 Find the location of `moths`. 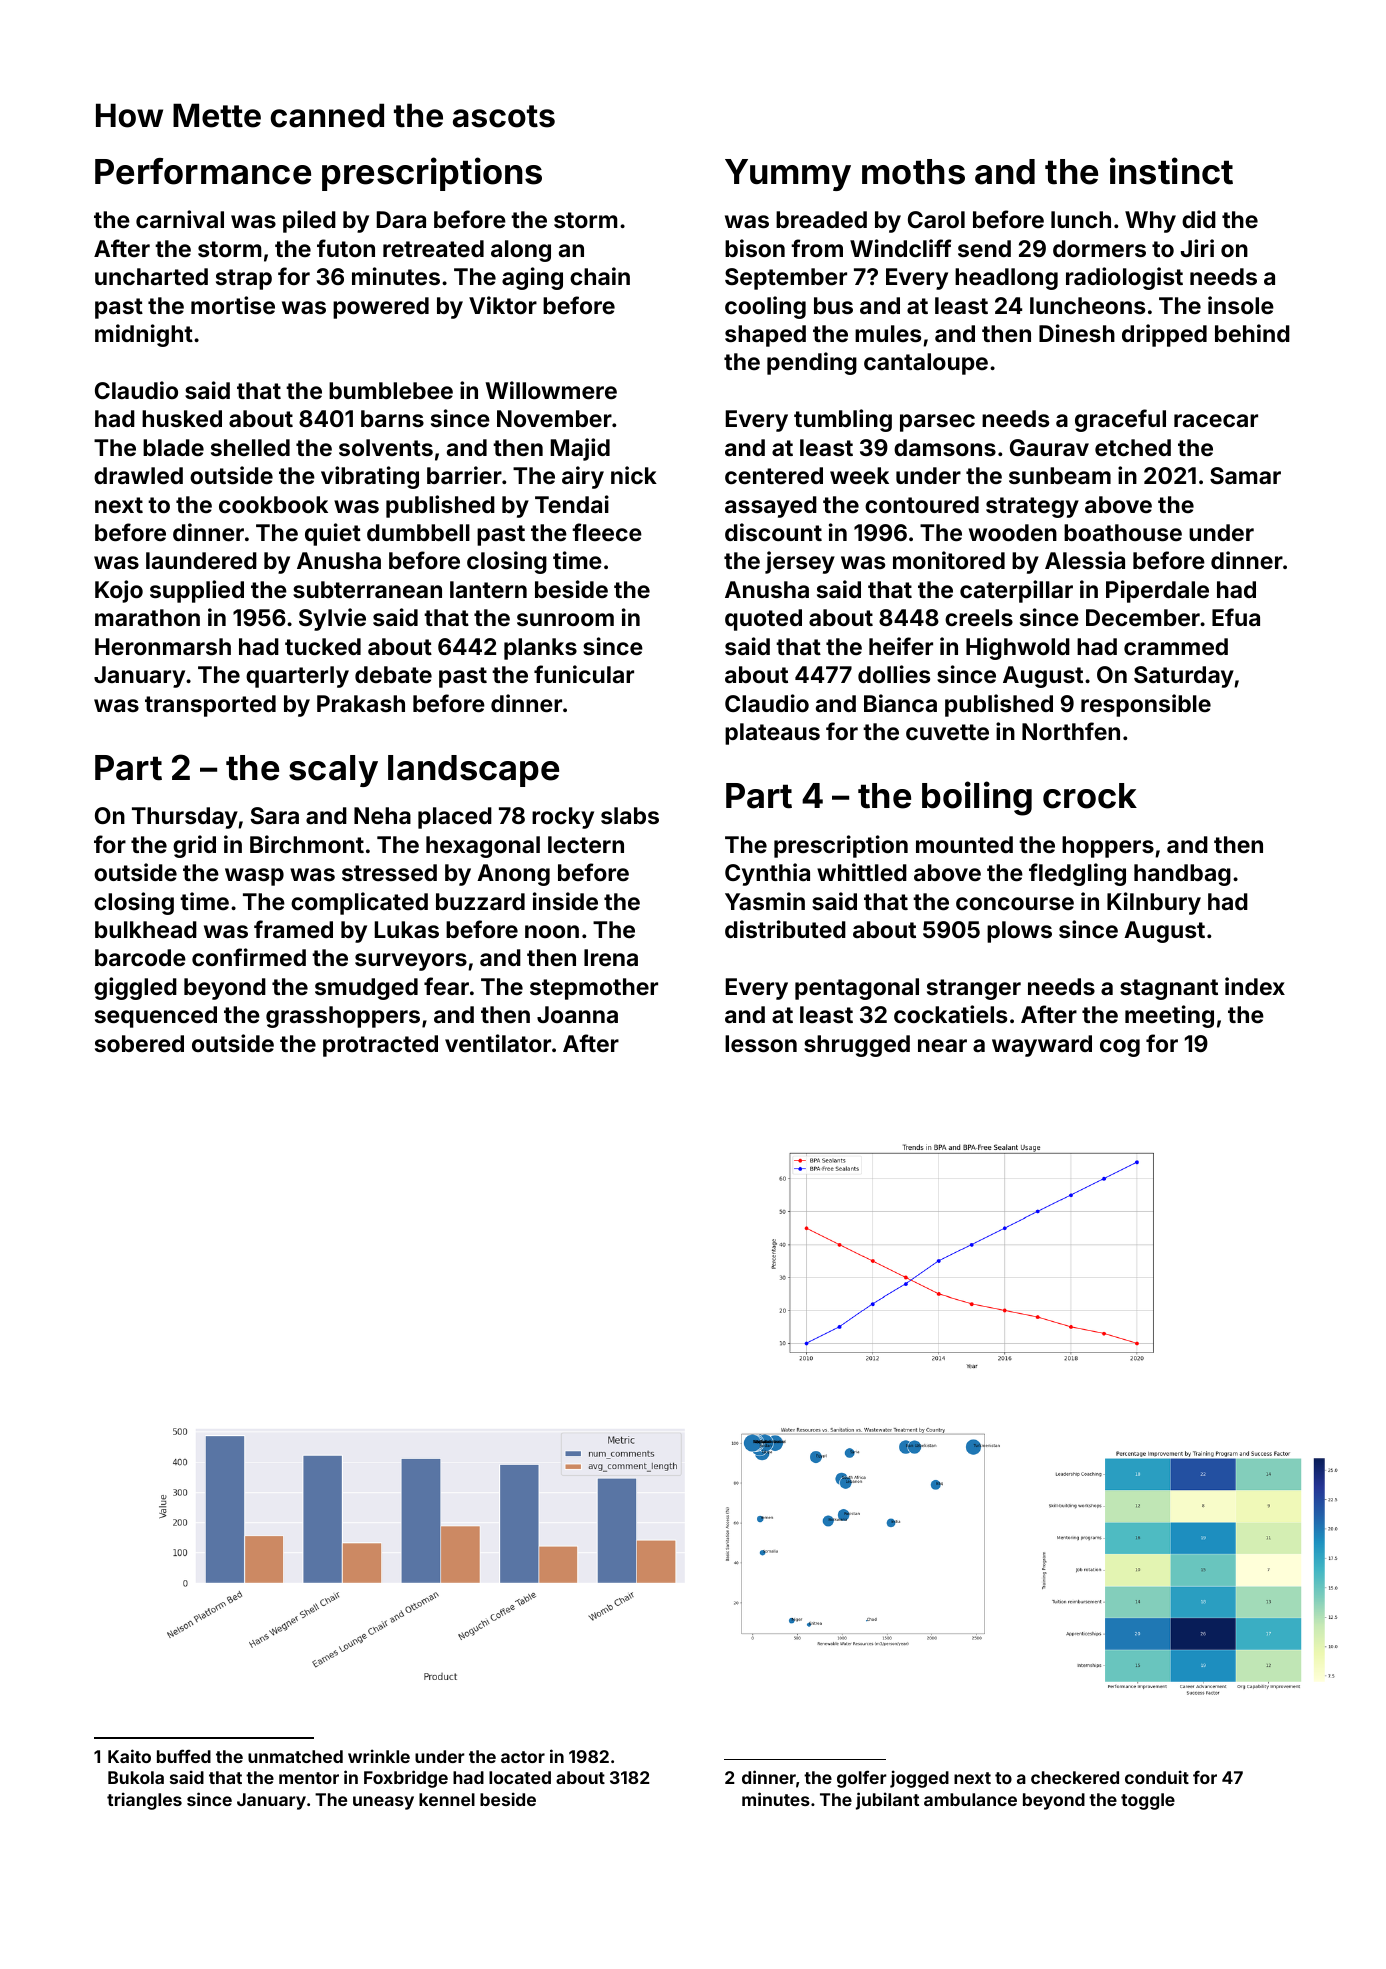

moths is located at coordinates (913, 172).
